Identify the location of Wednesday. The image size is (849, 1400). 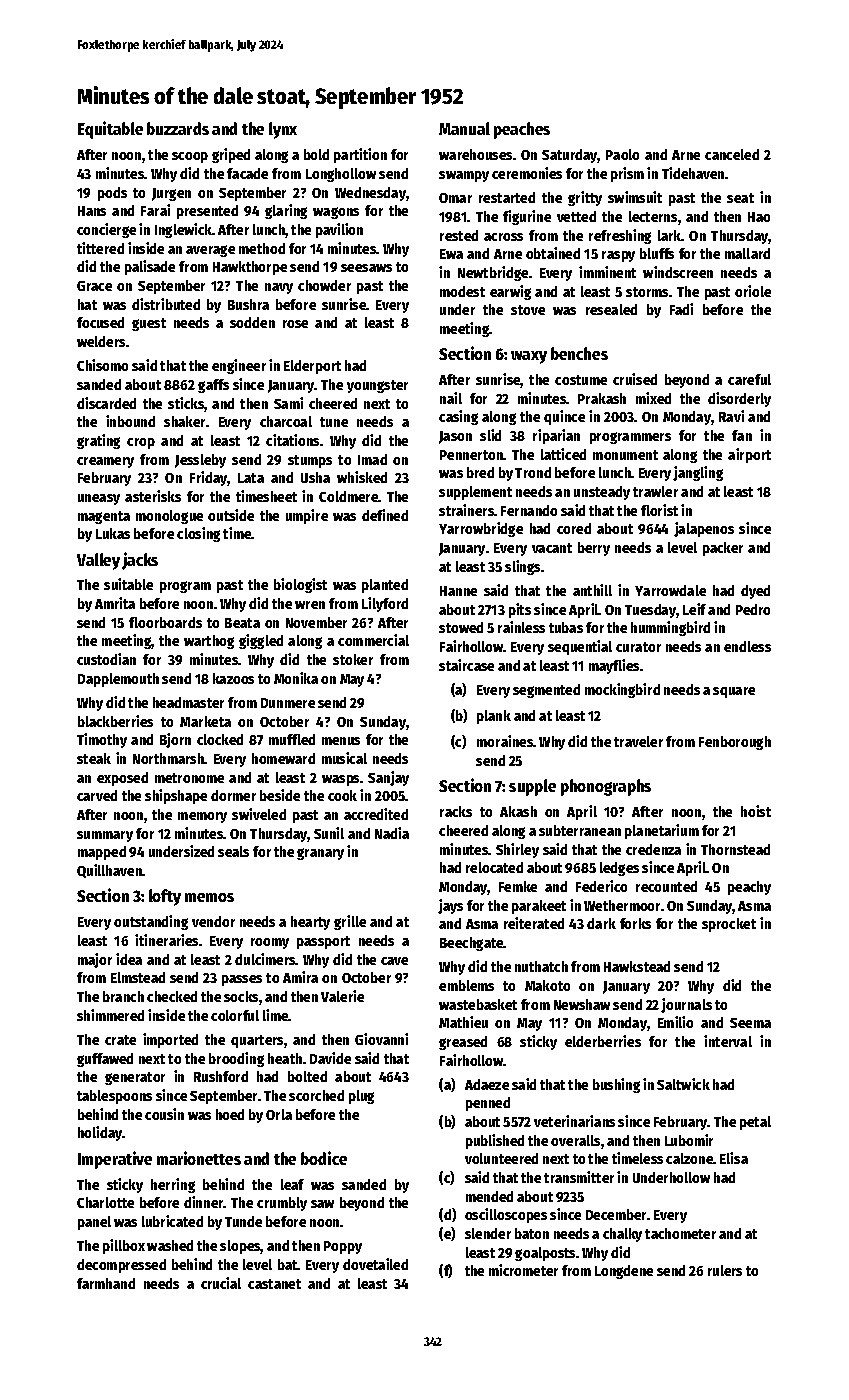
(370, 194).
